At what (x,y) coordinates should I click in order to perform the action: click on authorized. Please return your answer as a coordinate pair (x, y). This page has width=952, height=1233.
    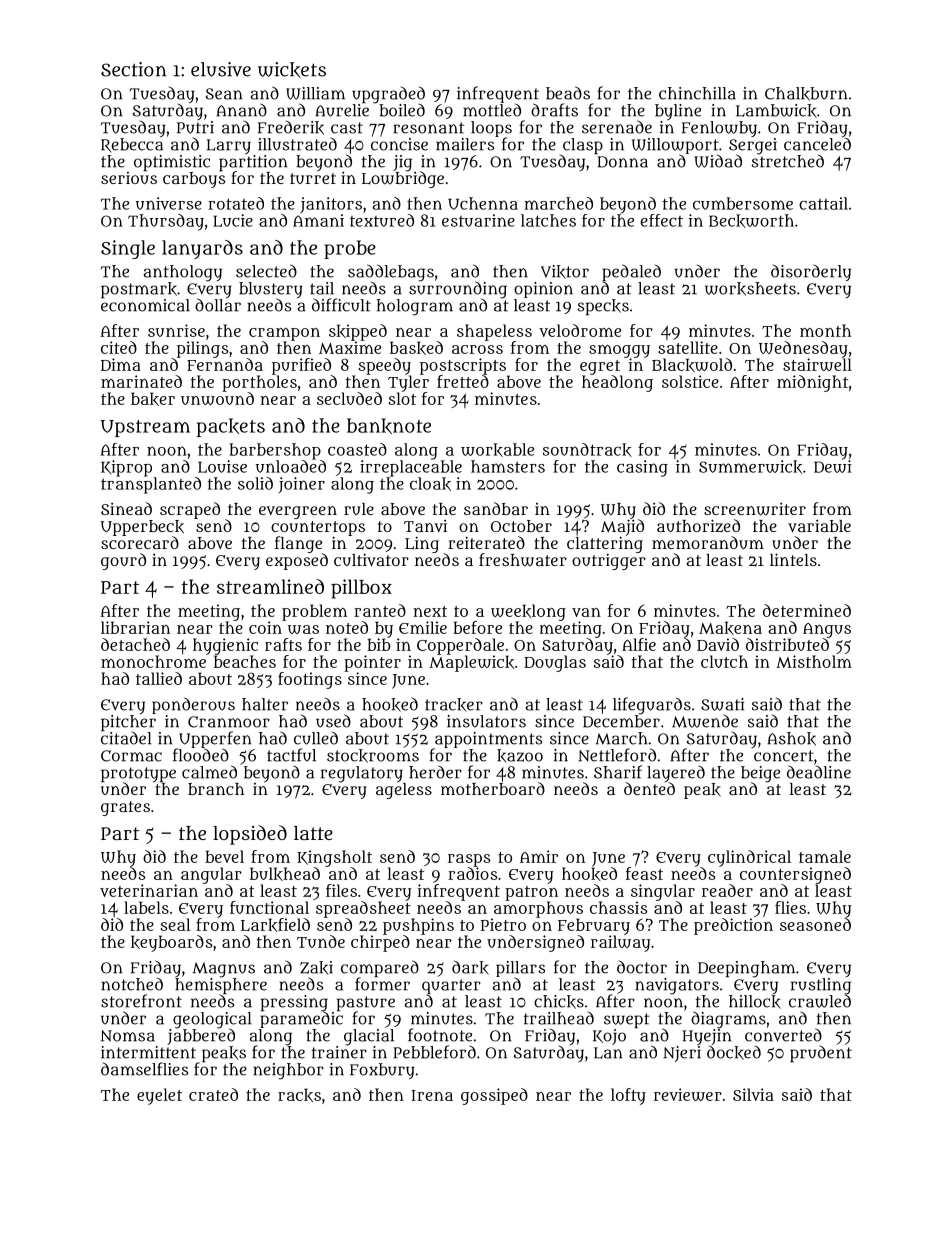
    Looking at the image, I should click on (698, 525).
